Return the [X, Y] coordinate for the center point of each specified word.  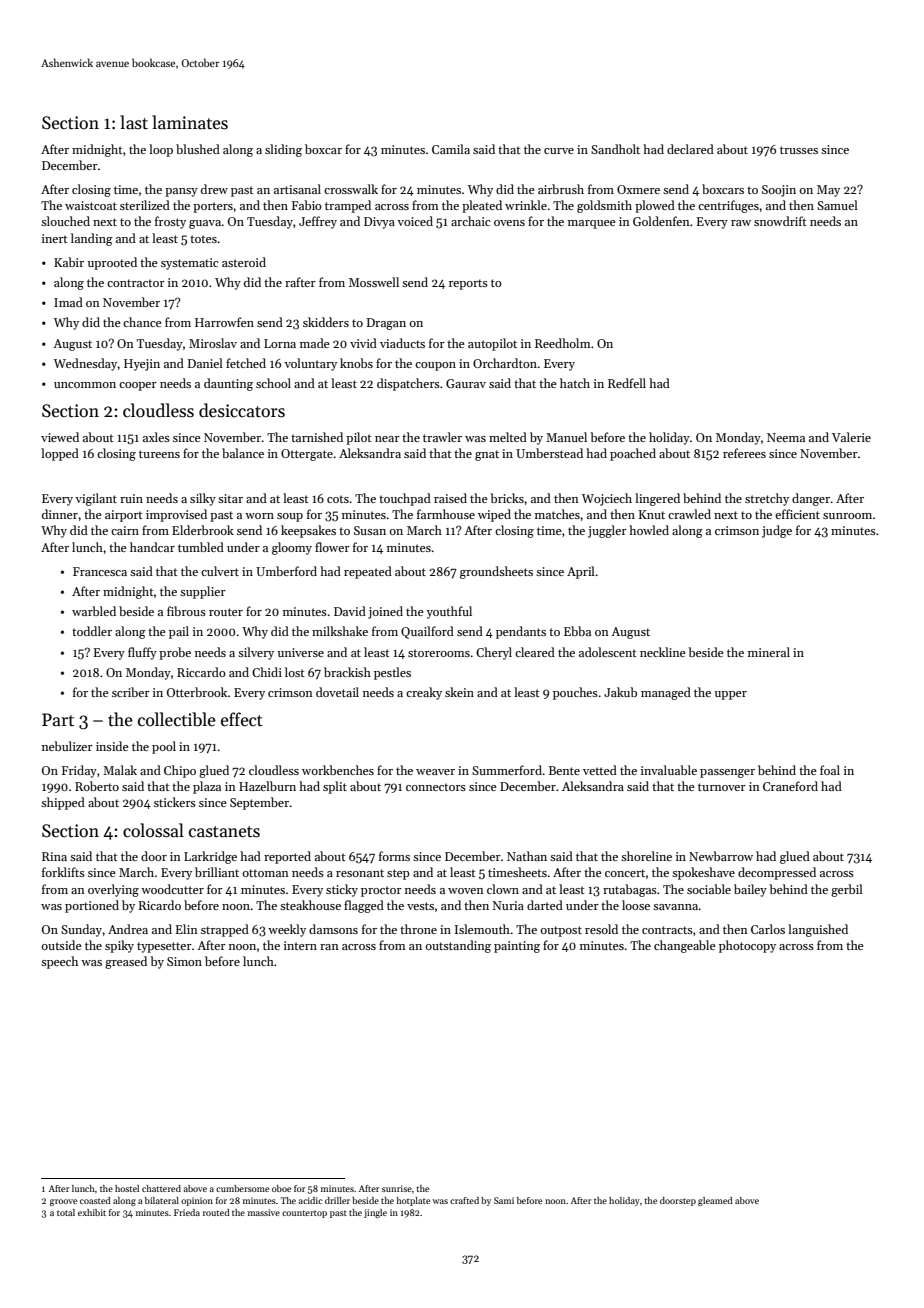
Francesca [100, 571]
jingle [375, 1213]
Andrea [128, 929]
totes [203, 239]
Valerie [851, 437]
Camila [451, 149]
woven [466, 891]
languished [818, 930]
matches [557, 514]
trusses [799, 150]
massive [264, 1212]
